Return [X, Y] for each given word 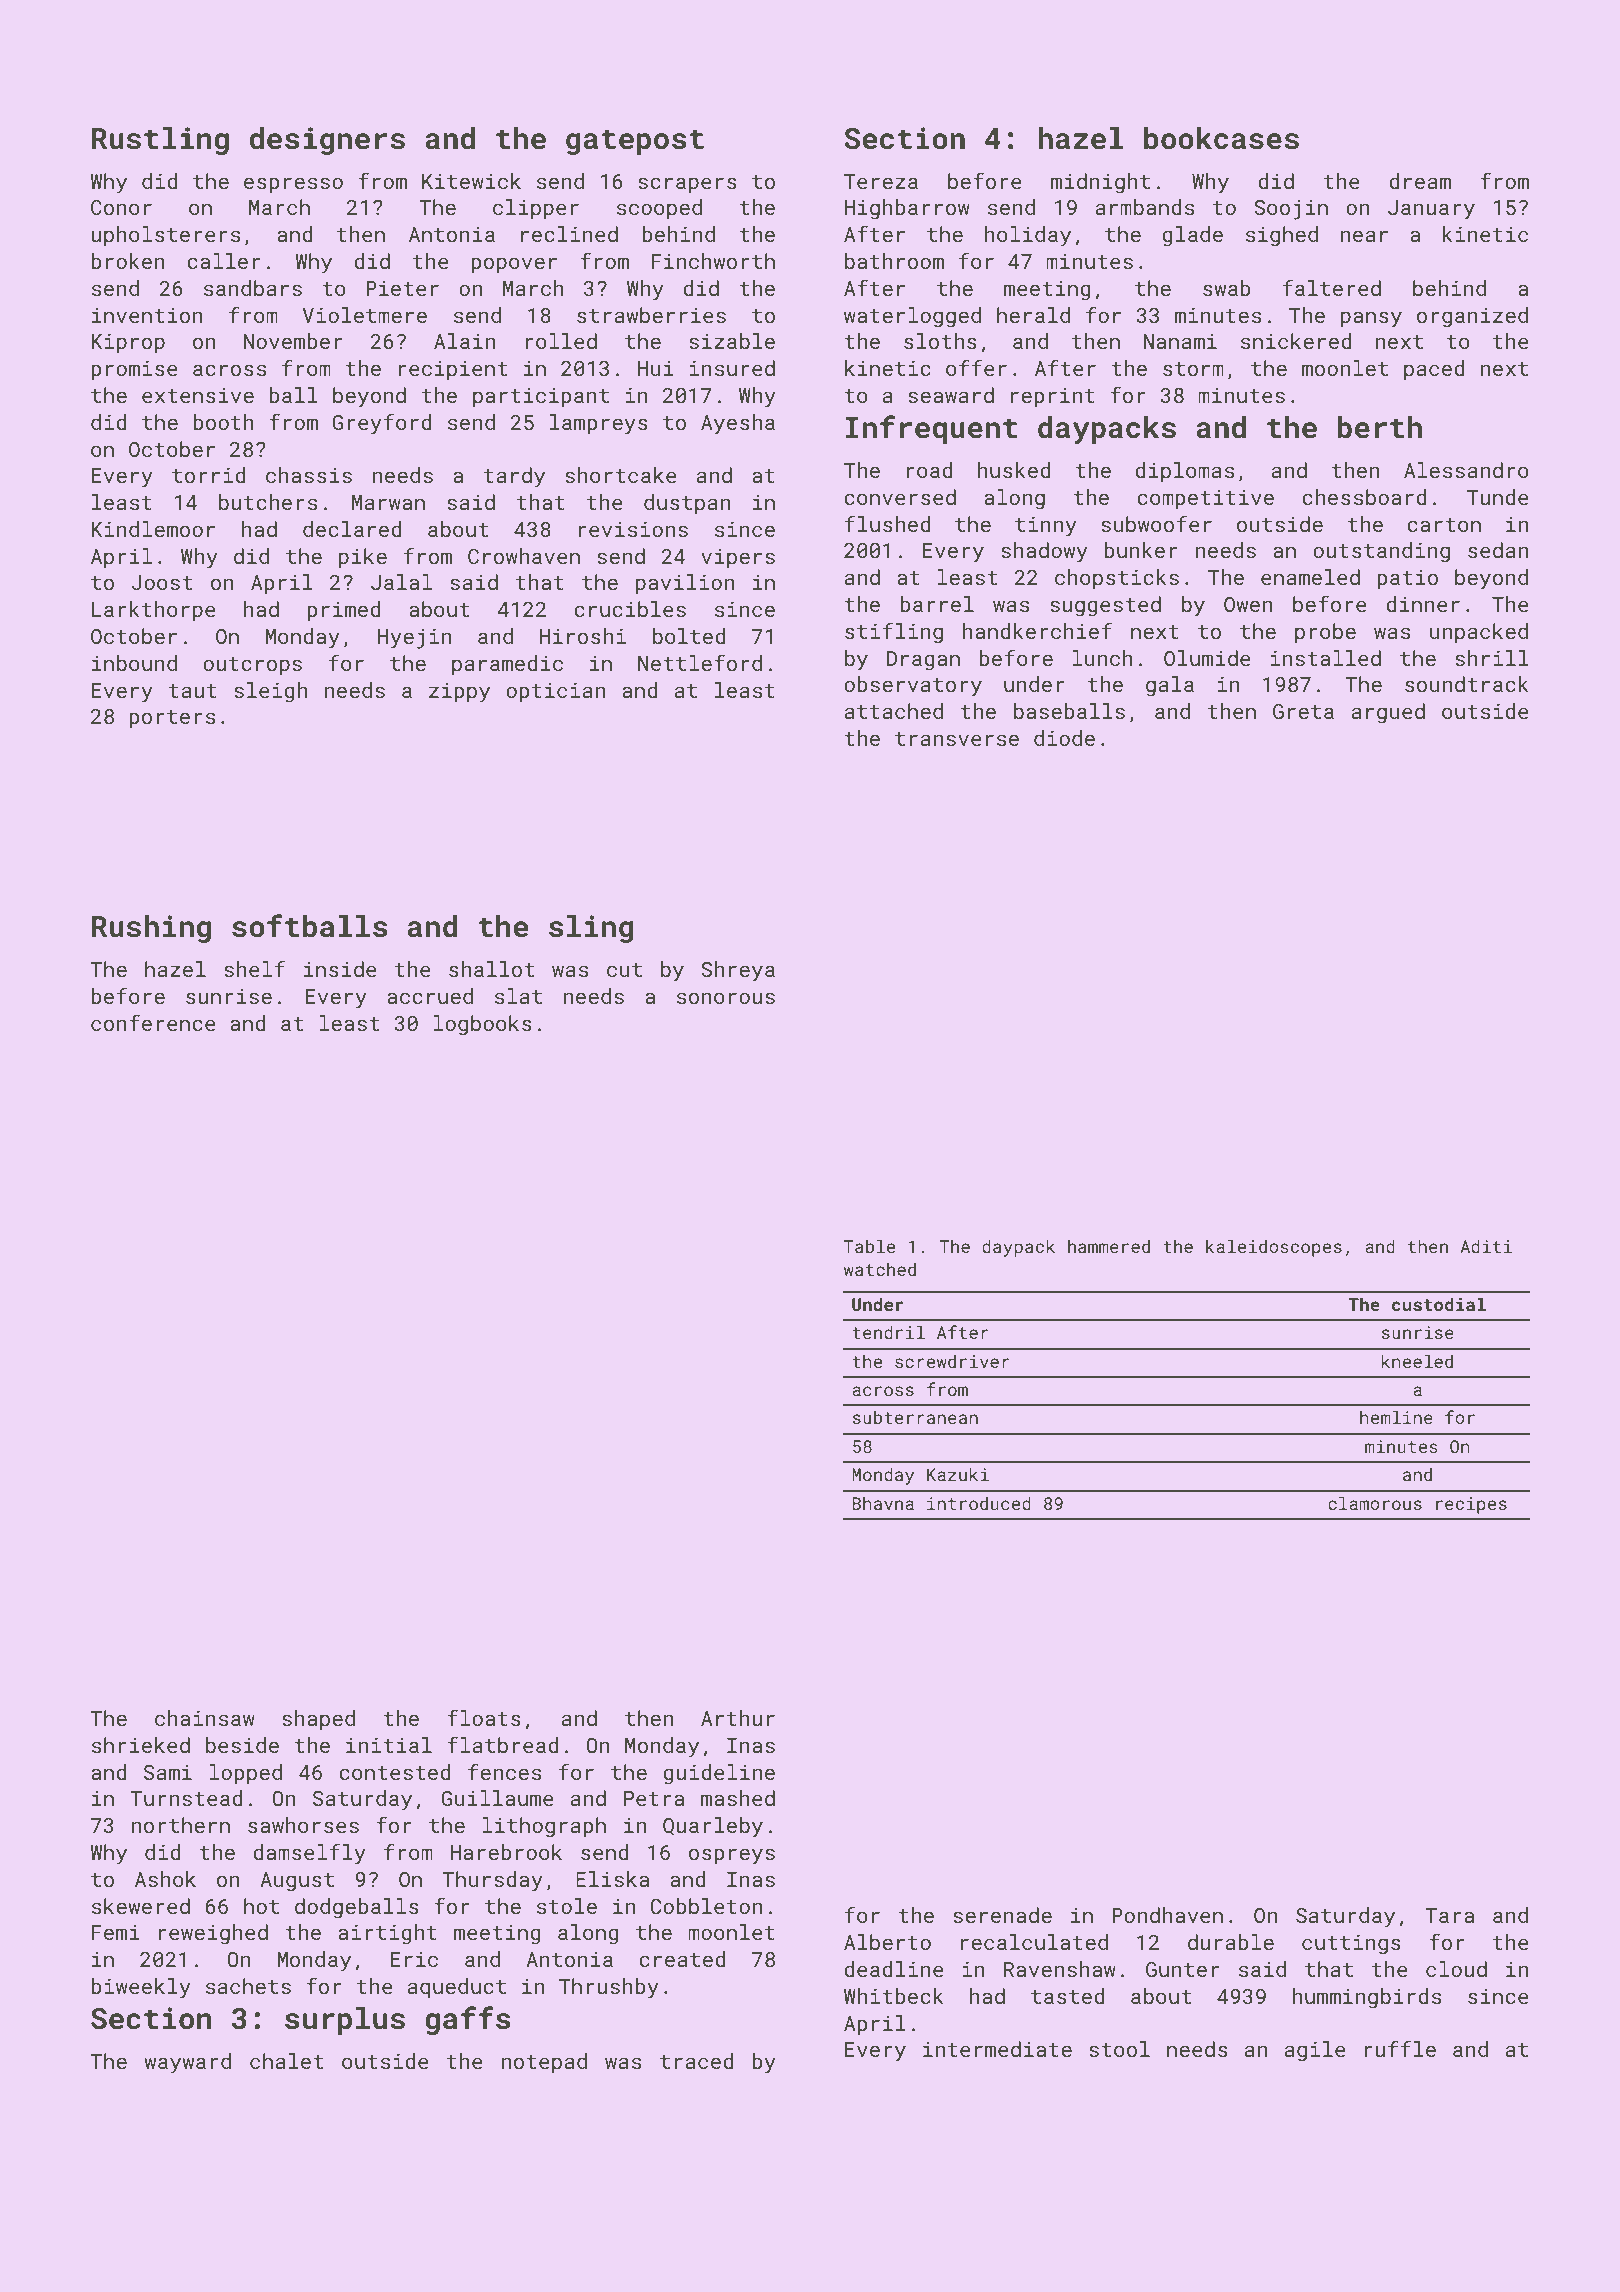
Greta [1303, 711]
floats [484, 1717]
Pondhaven [1167, 1915]
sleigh [270, 692]
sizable [732, 341]
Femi [116, 1932]
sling [591, 929]
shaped [318, 1720]
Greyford [382, 424]
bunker [1141, 550]
